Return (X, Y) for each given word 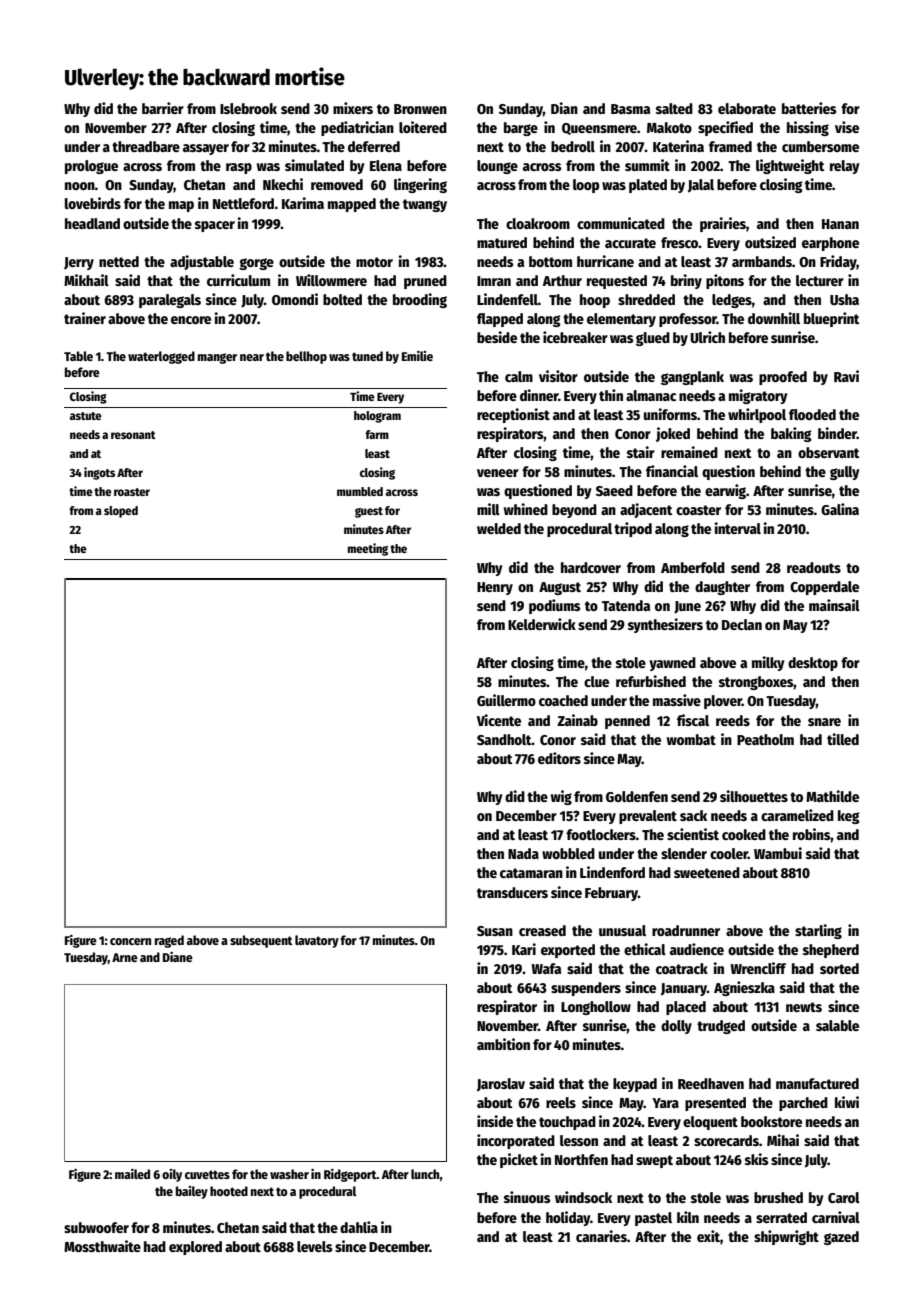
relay (845, 167)
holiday (568, 1218)
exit (708, 1236)
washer (289, 1174)
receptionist (513, 415)
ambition (503, 1044)
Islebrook (248, 108)
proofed (783, 378)
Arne (125, 957)
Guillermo (506, 700)
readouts (814, 567)
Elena (386, 165)
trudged (721, 1027)
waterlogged (161, 357)
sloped (121, 512)
